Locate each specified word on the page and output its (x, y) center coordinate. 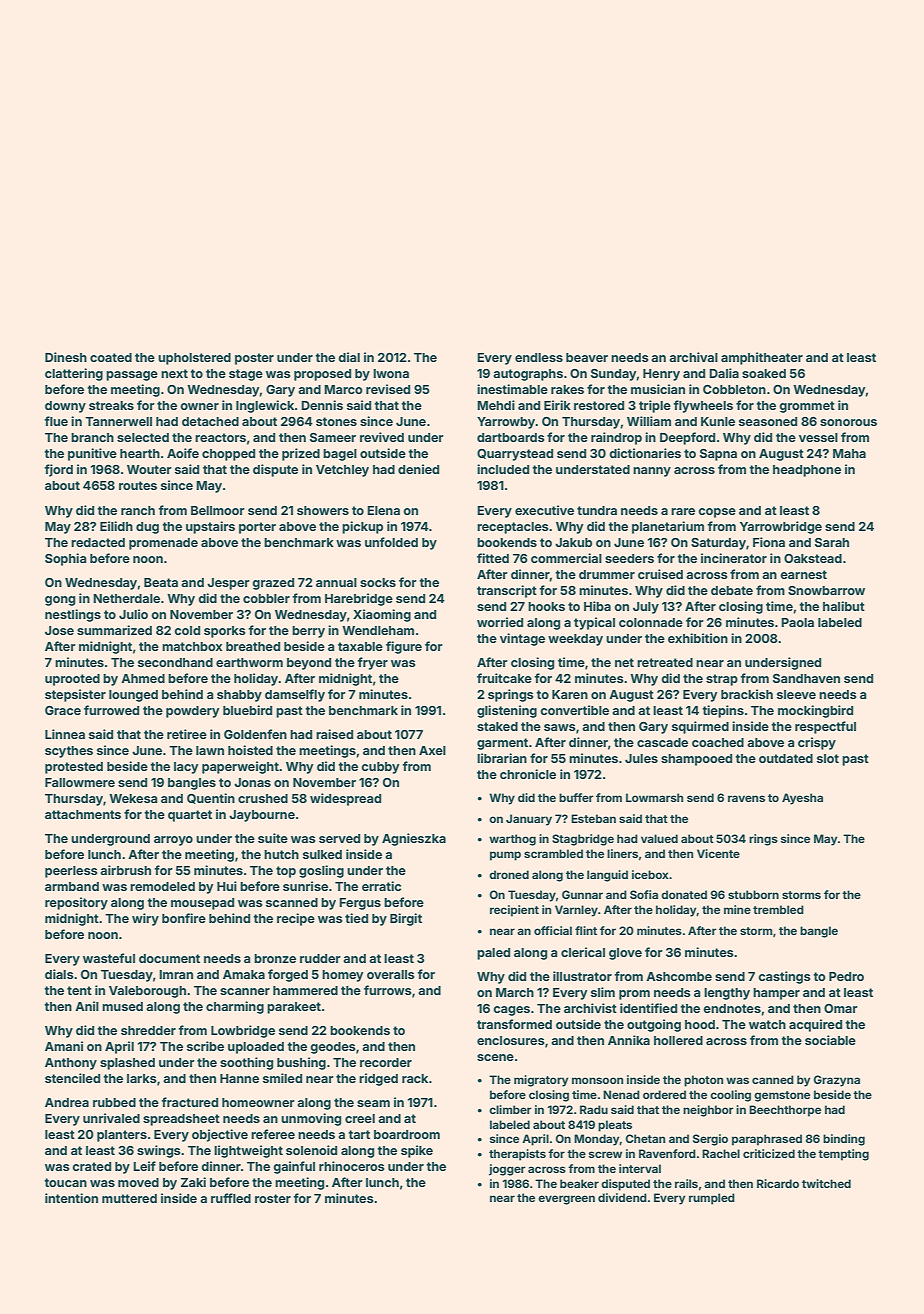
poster (254, 359)
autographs (528, 375)
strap (722, 680)
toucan (66, 1182)
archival (693, 357)
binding (844, 1140)
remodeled (162, 886)
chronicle (528, 774)
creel (360, 1118)
